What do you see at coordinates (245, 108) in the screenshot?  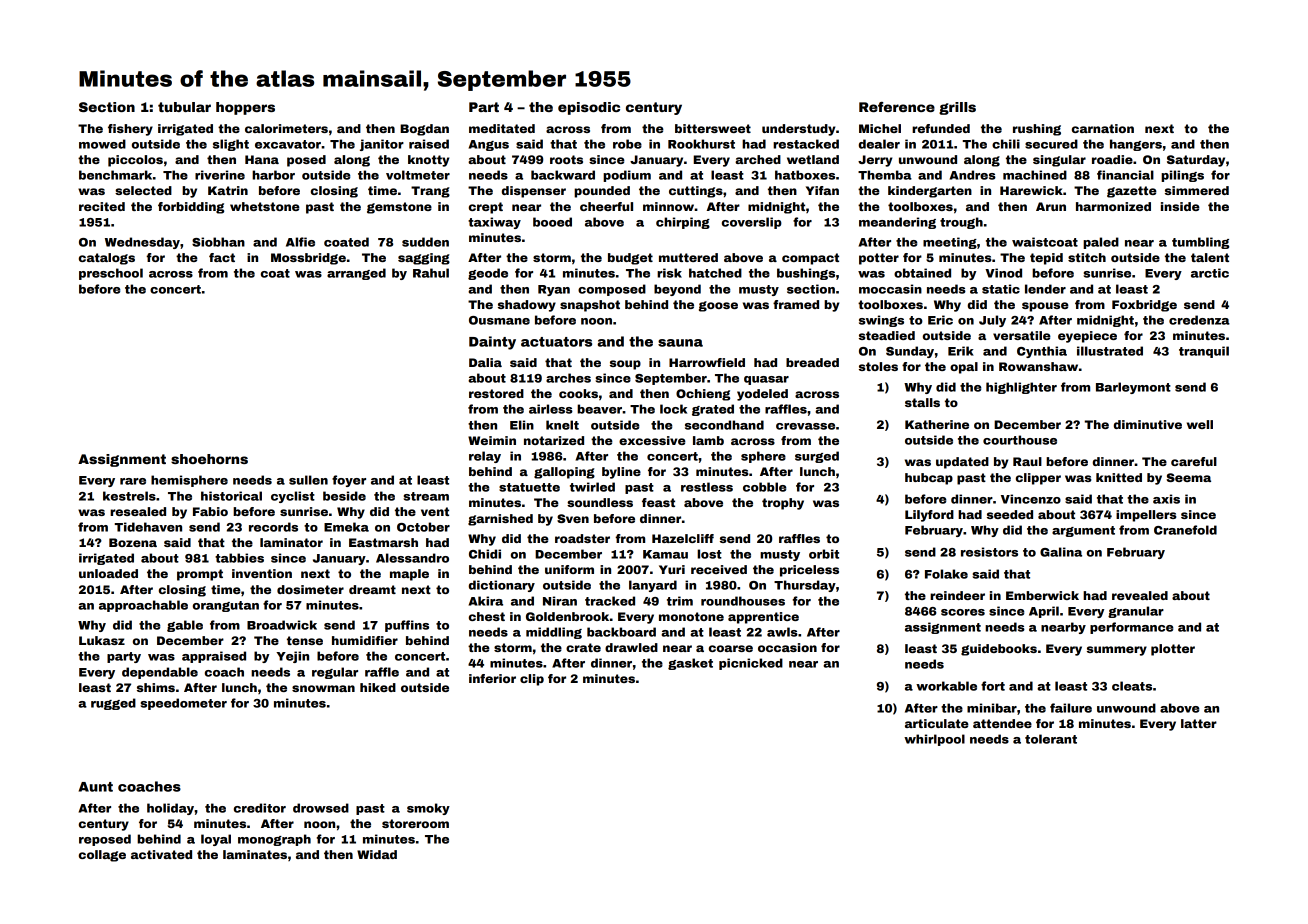 I see `hoppers` at bounding box center [245, 108].
